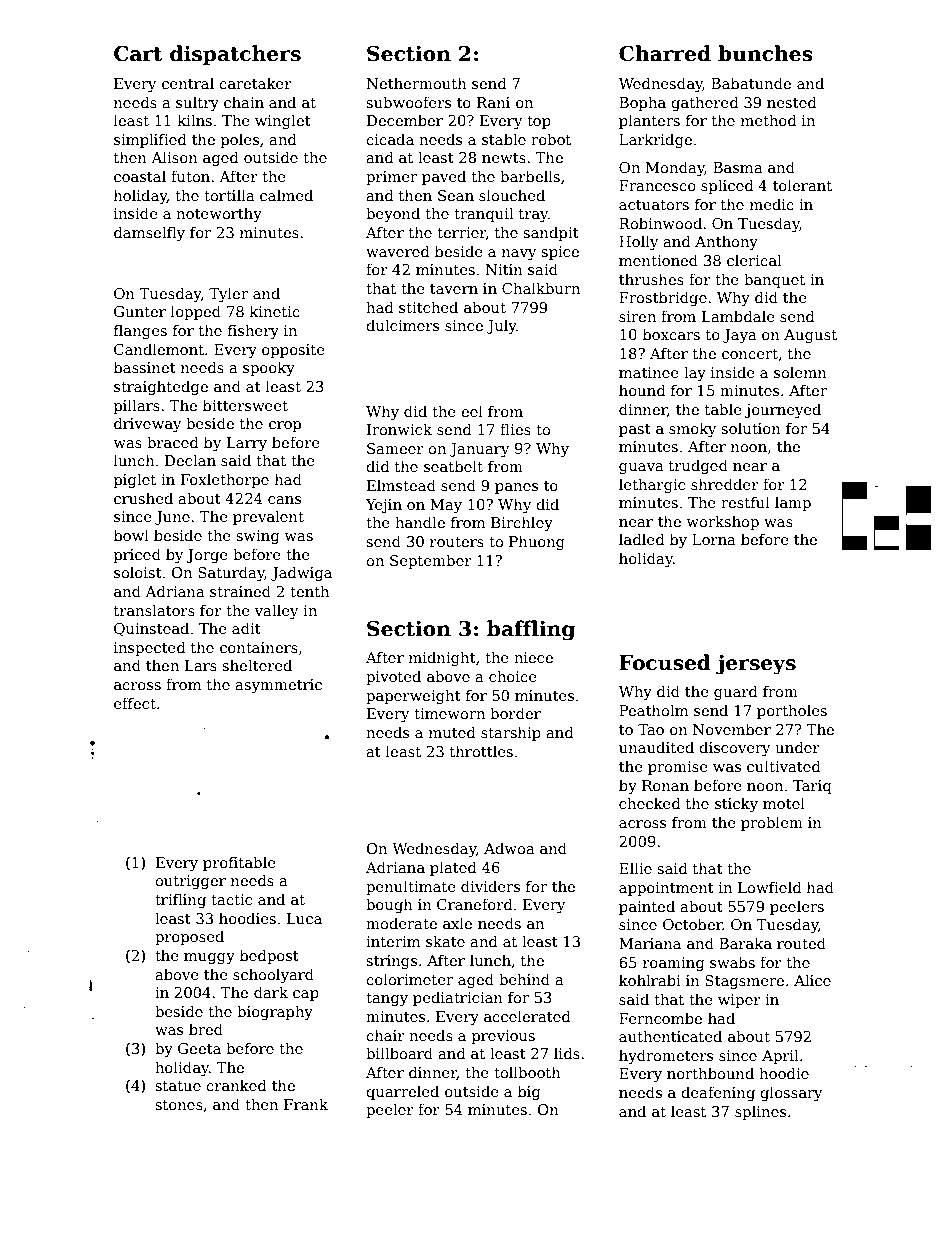  I want to click on portholes, so click(792, 711).
